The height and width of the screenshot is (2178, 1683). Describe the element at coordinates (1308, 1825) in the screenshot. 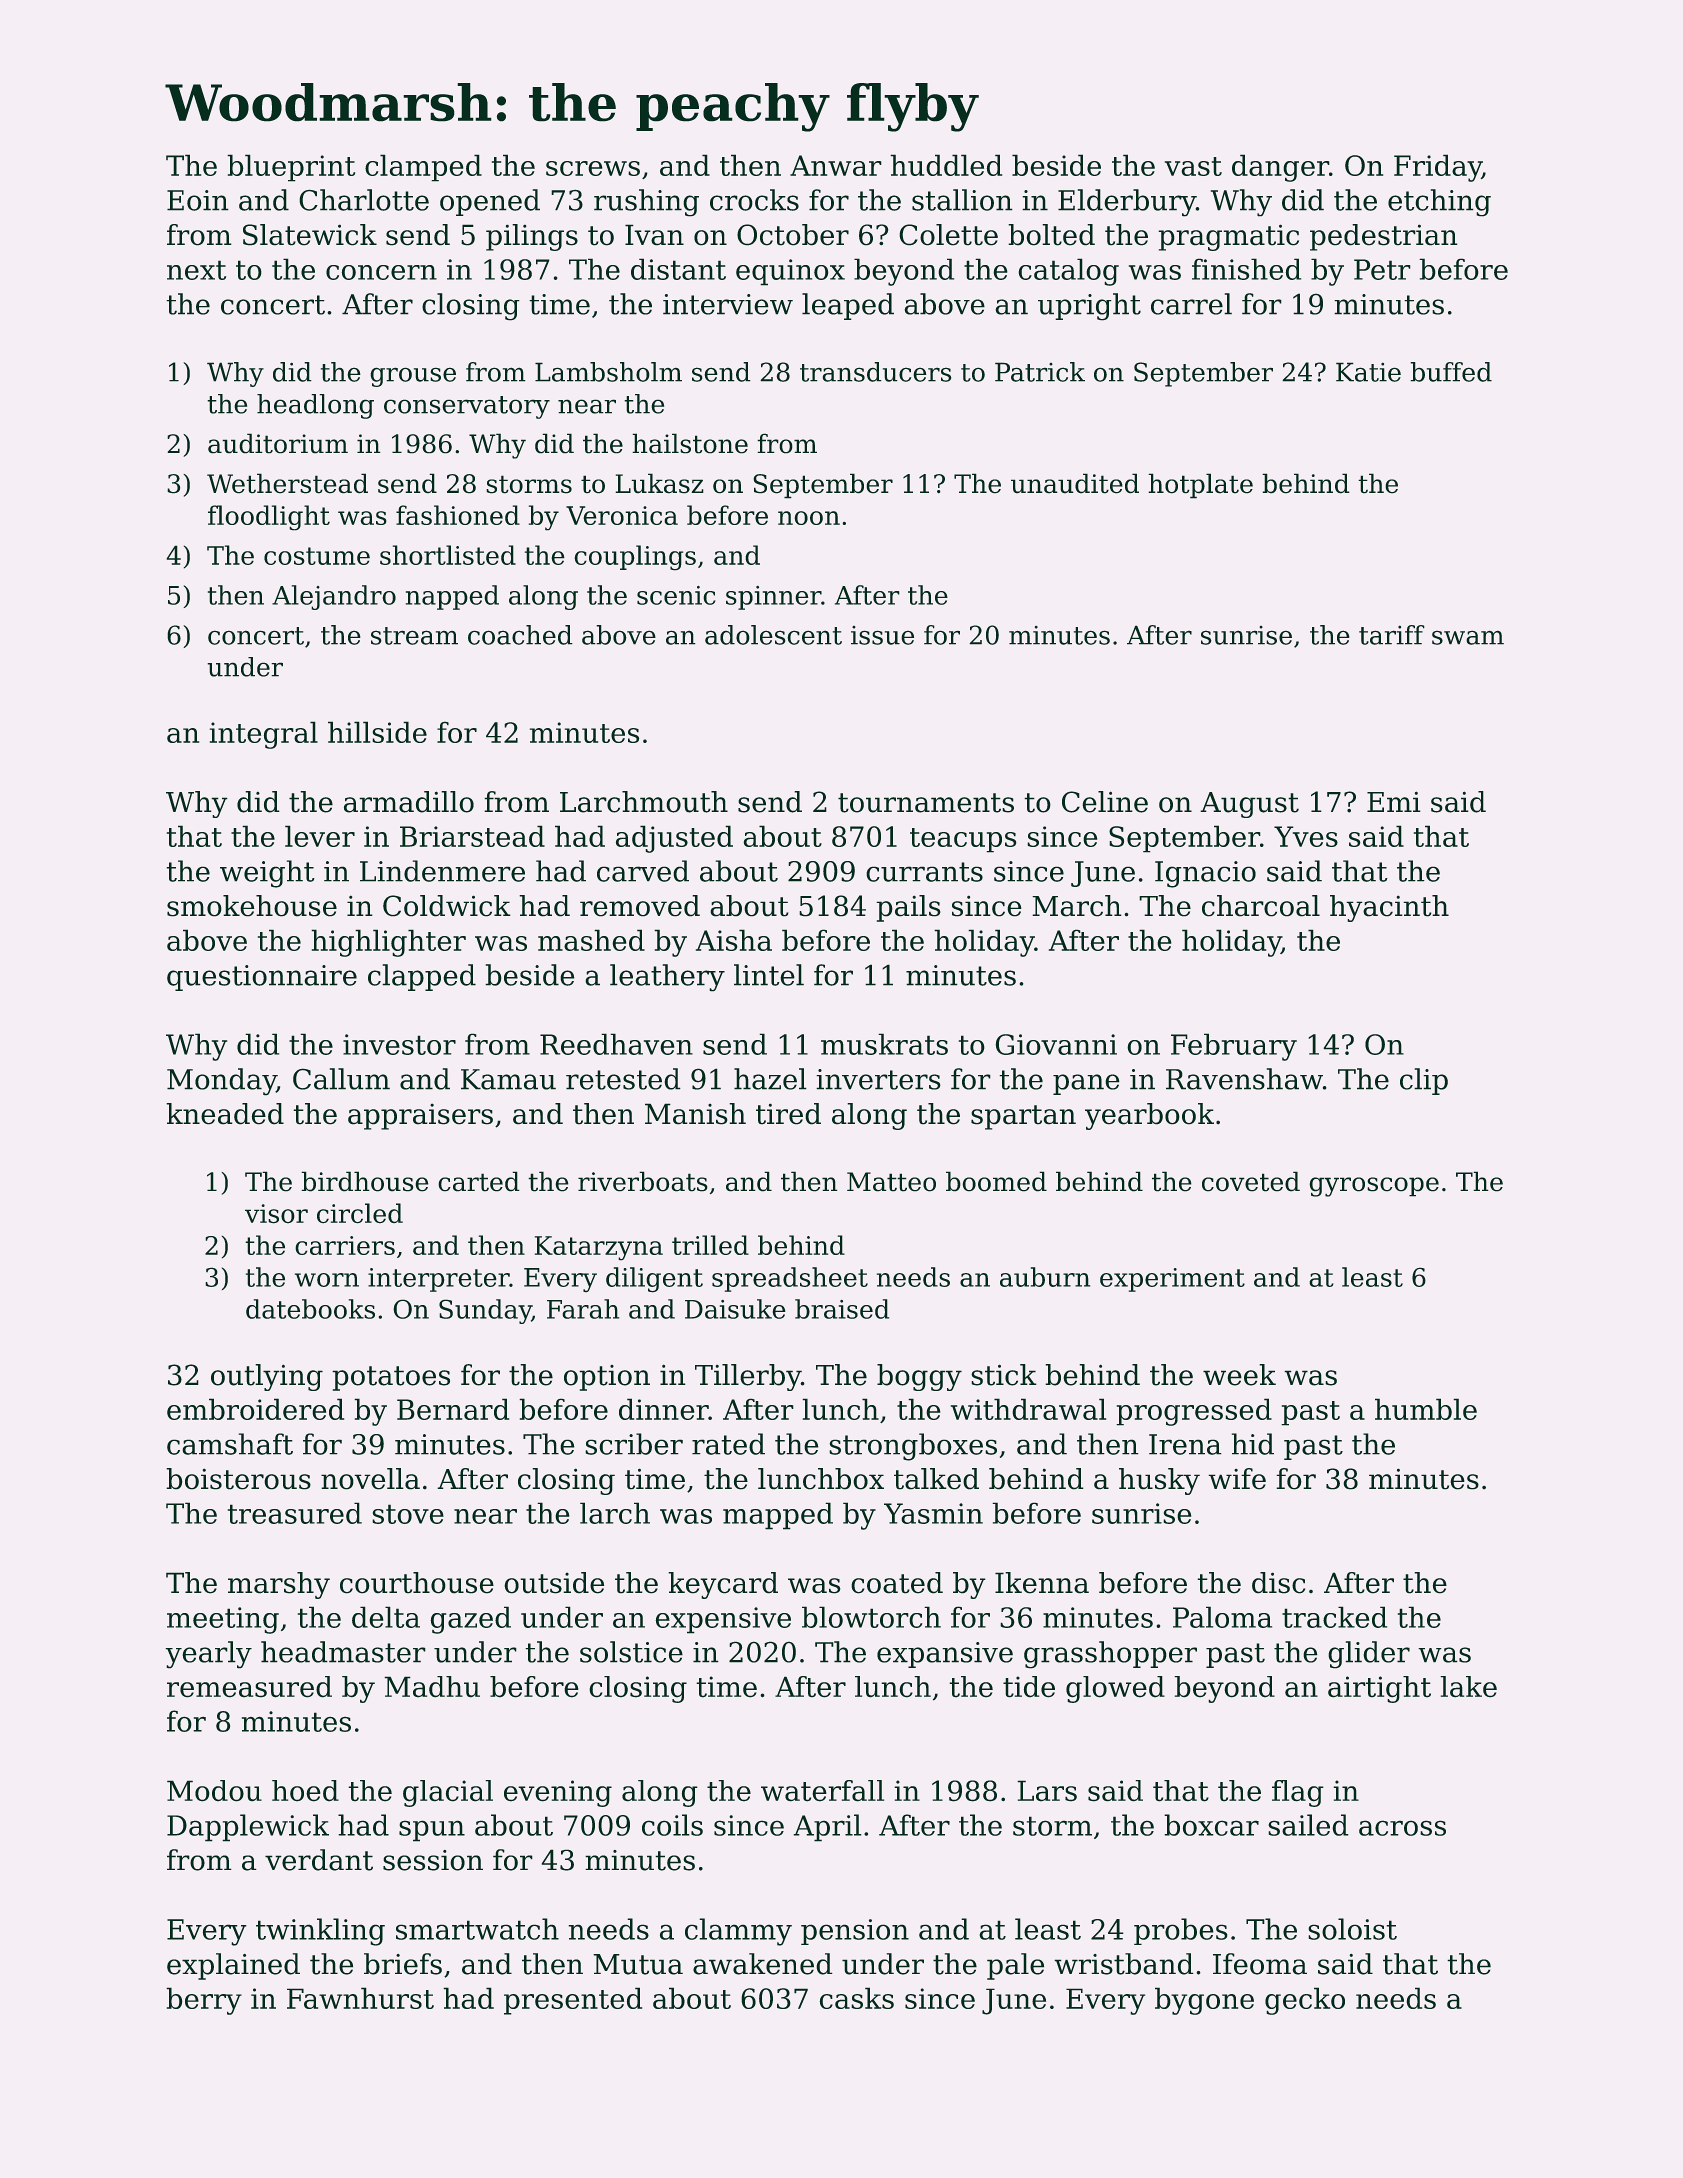

I see `sailed` at that location.
